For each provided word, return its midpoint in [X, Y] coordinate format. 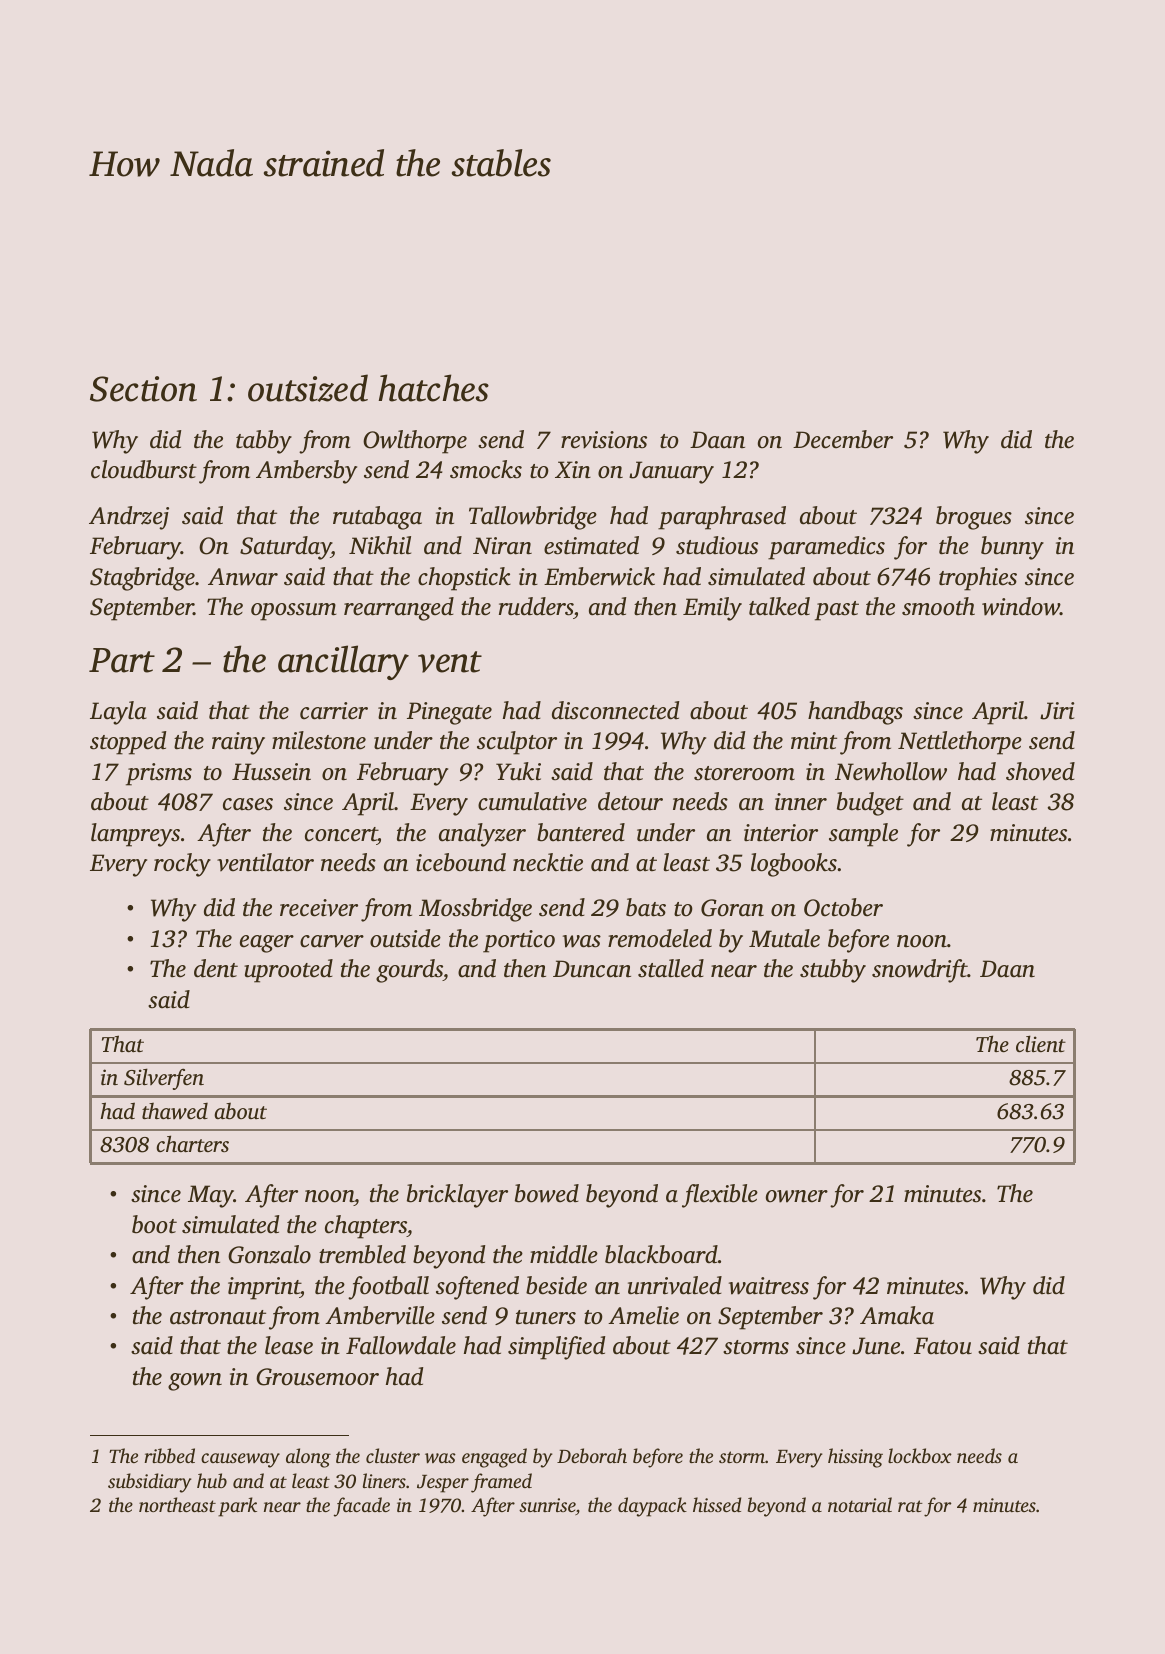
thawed [175, 1111]
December [843, 439]
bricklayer [457, 1196]
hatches [434, 388]
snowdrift [920, 971]
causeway [240, 1460]
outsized [308, 388]
